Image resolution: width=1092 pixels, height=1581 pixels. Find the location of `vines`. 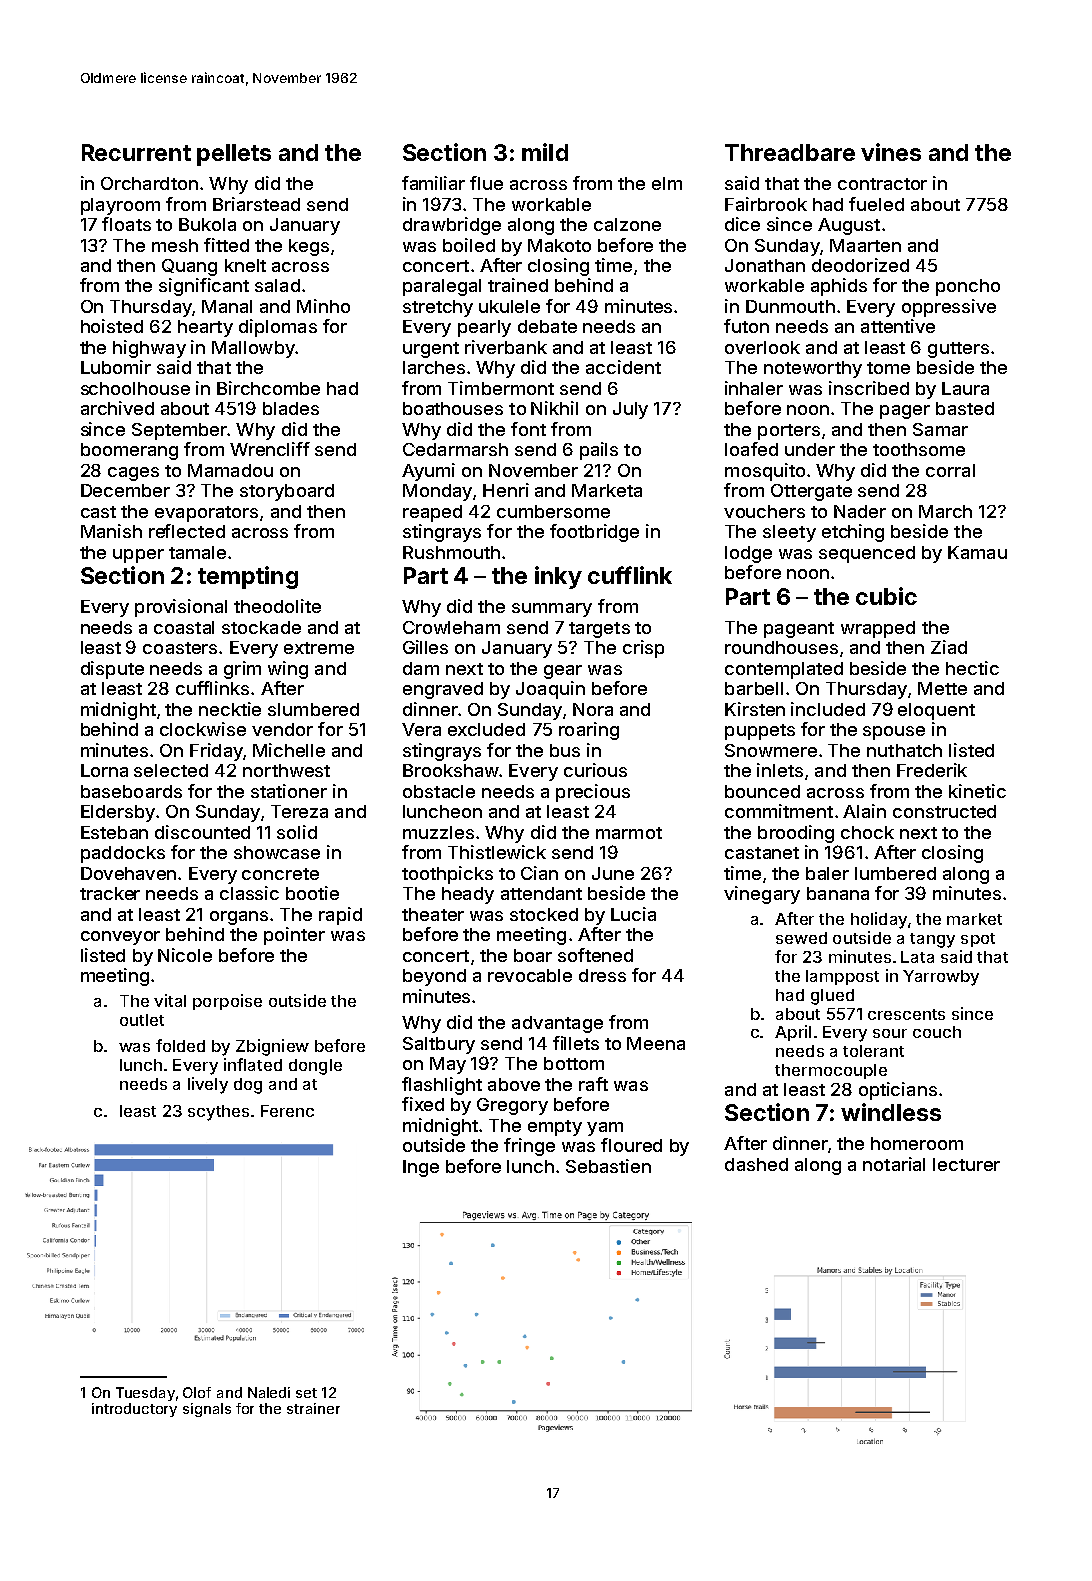

vines is located at coordinates (891, 152).
